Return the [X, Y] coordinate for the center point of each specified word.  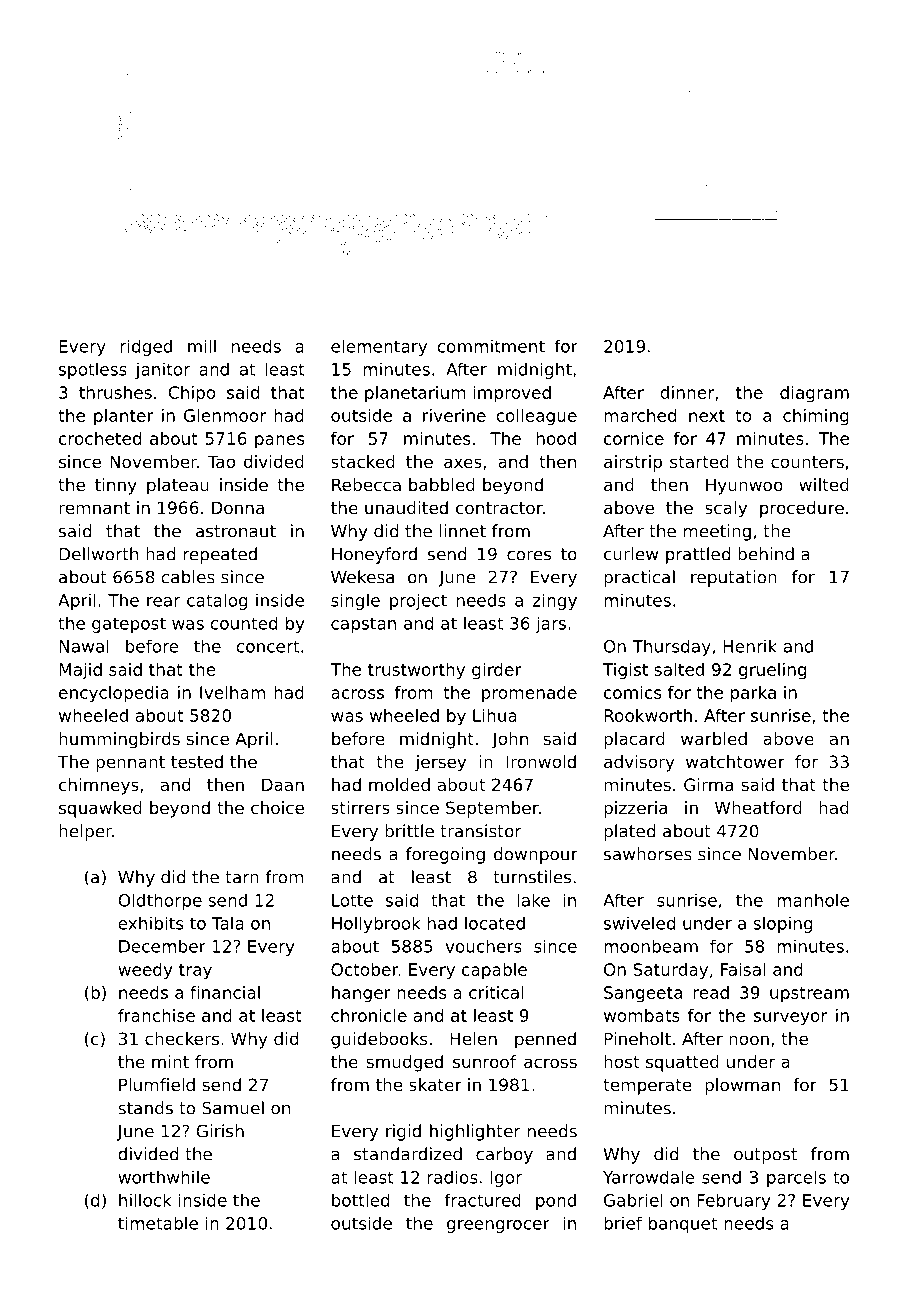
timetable [158, 1223]
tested [197, 761]
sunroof [484, 1061]
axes [463, 463]
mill [202, 346]
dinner [687, 392]
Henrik [750, 646]
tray [195, 972]
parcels [796, 1178]
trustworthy [416, 671]
